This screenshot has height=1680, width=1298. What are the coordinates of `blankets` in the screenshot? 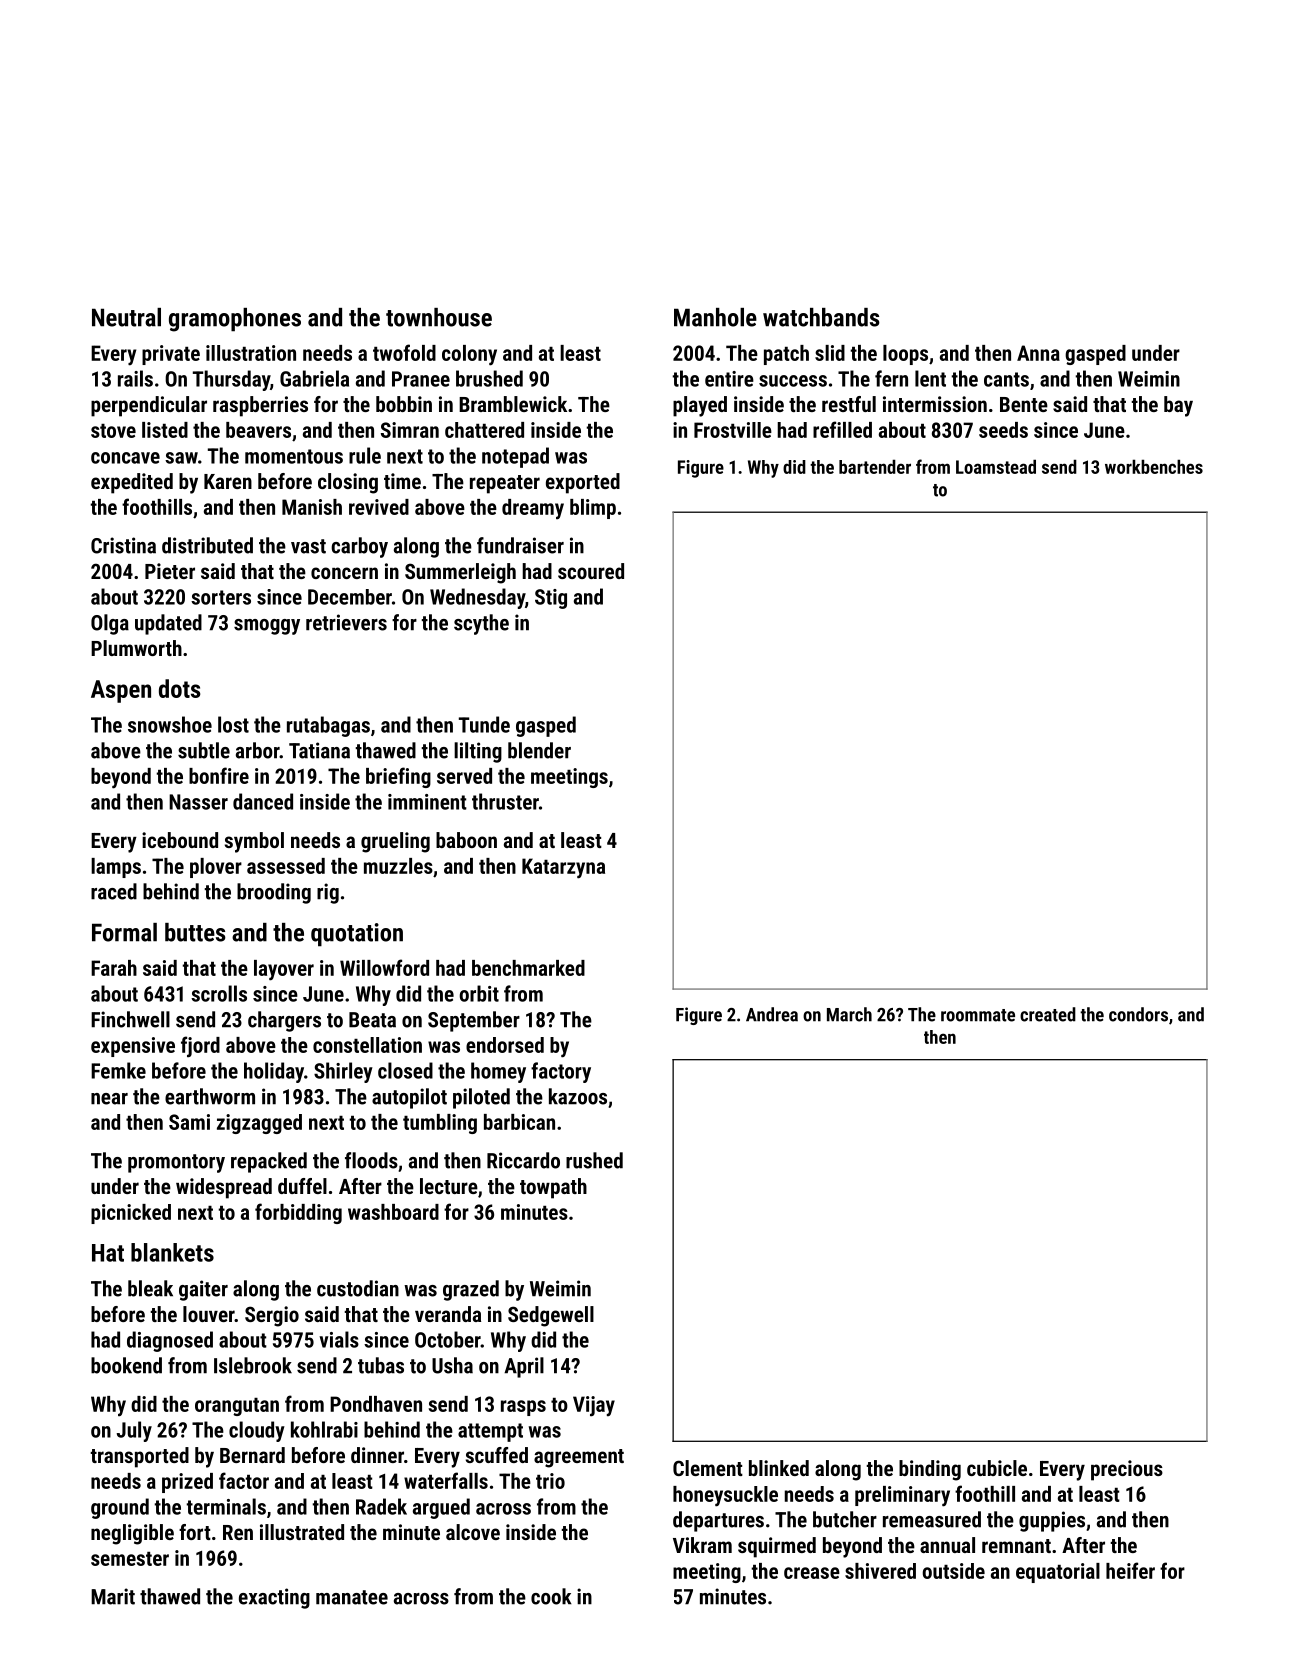 It's located at (172, 1252).
